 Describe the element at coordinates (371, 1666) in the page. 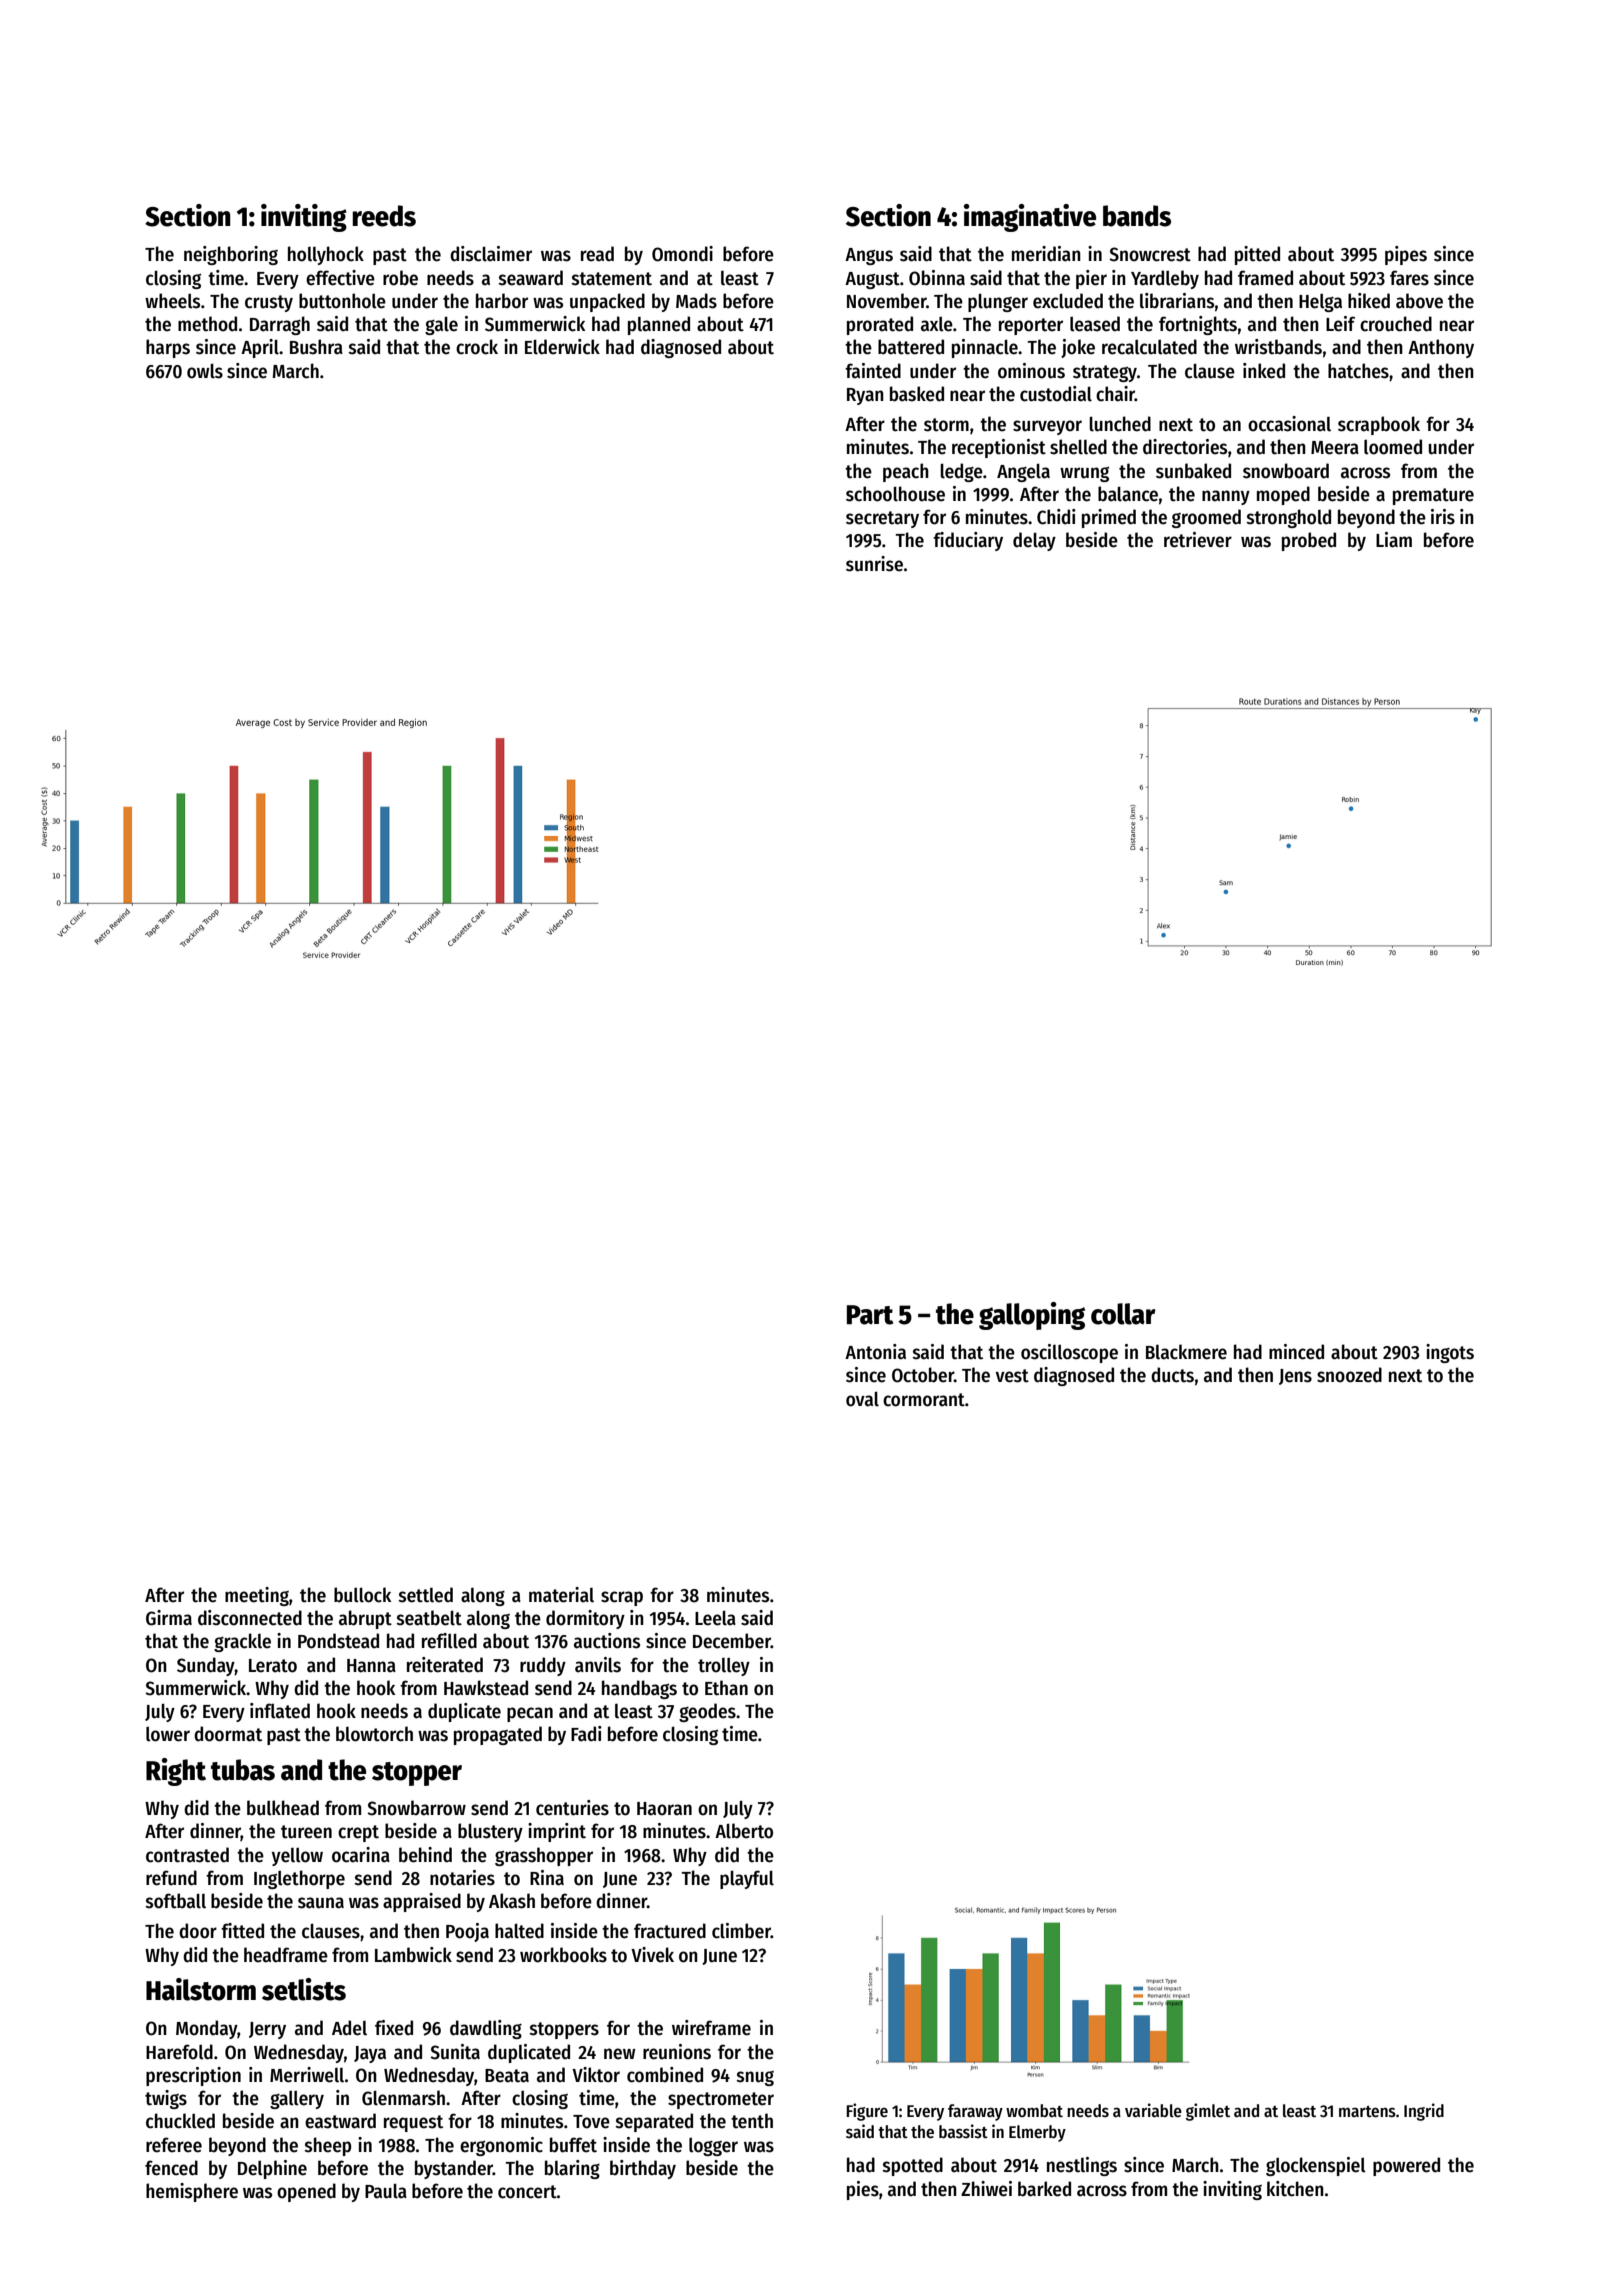

I see `Hanna` at that location.
